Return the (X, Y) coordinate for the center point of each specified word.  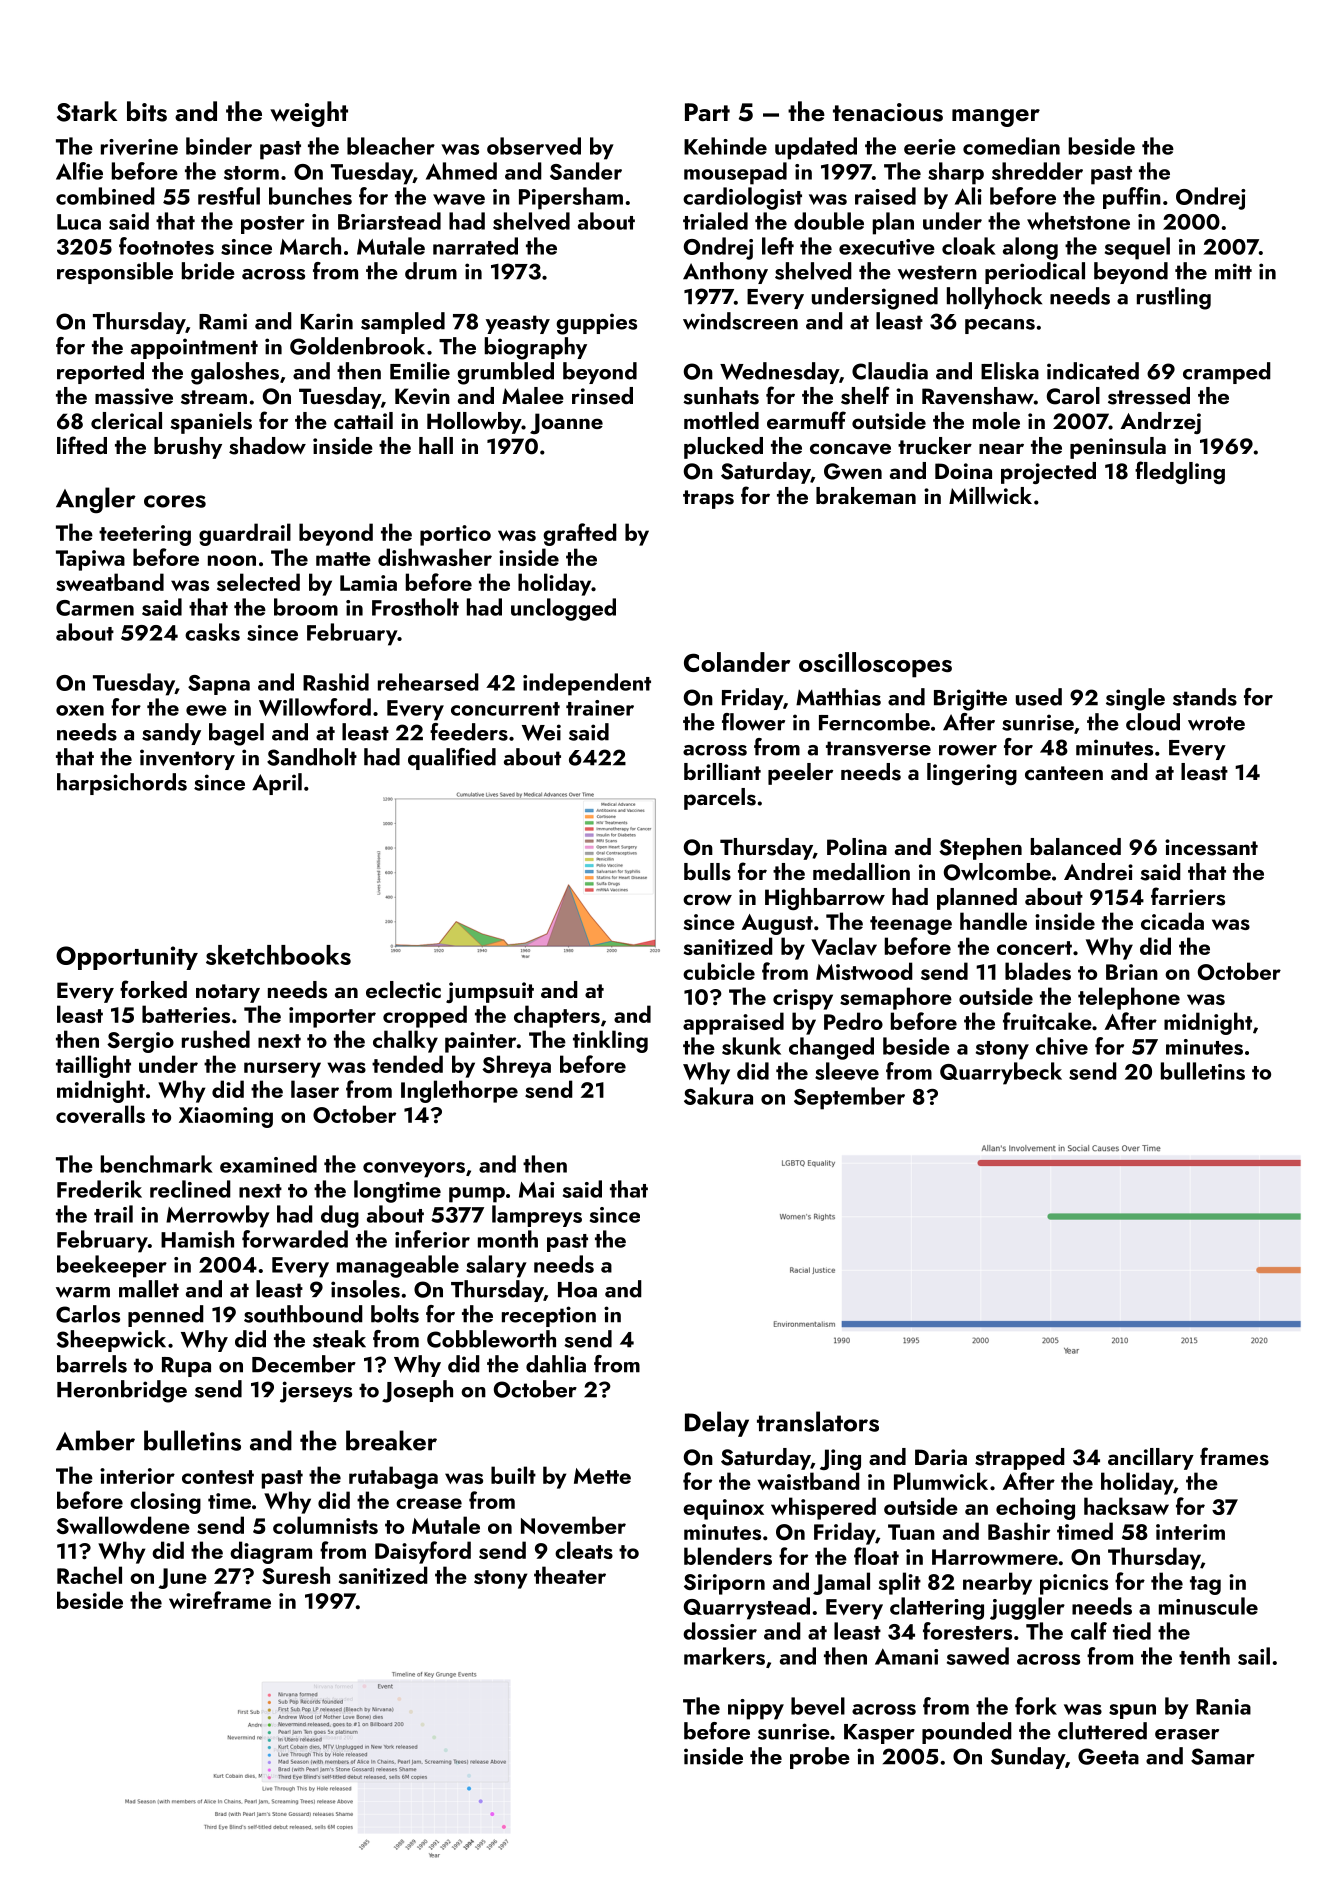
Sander (586, 171)
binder (219, 146)
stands (1205, 697)
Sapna (219, 685)
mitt (1233, 271)
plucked (723, 448)
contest (218, 1477)
